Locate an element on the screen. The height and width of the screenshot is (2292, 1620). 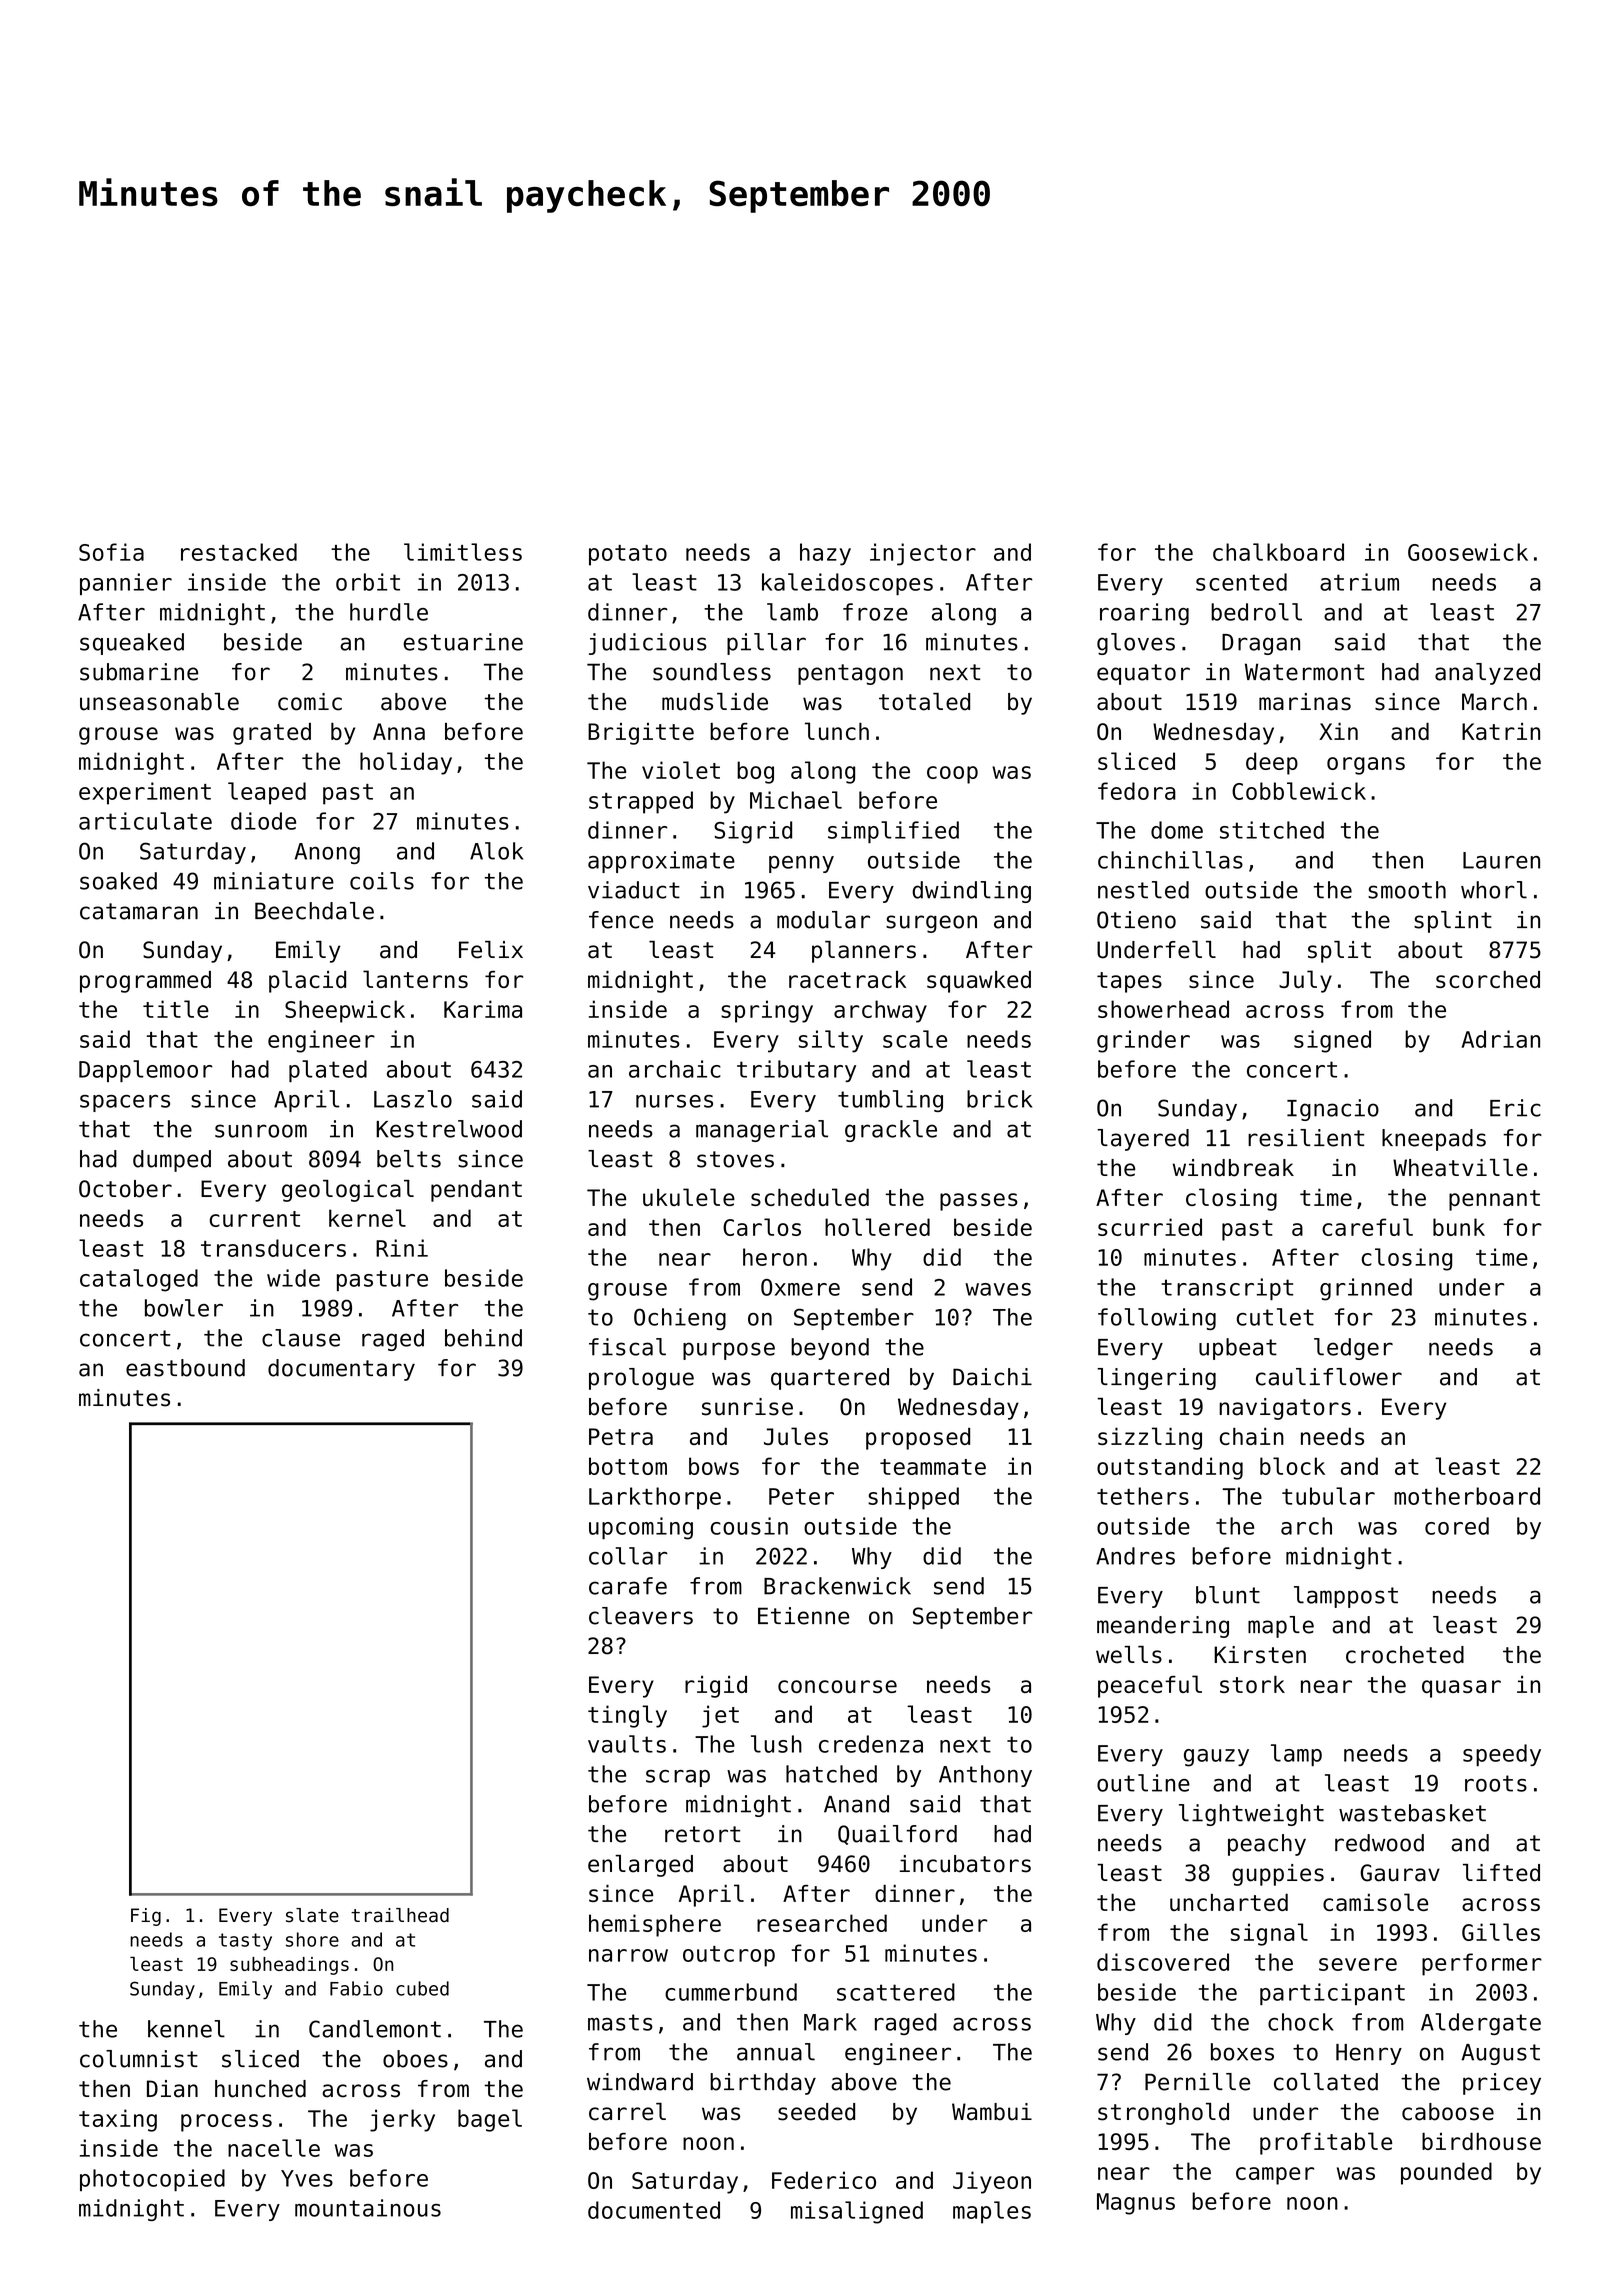
programmed is located at coordinates (145, 982).
